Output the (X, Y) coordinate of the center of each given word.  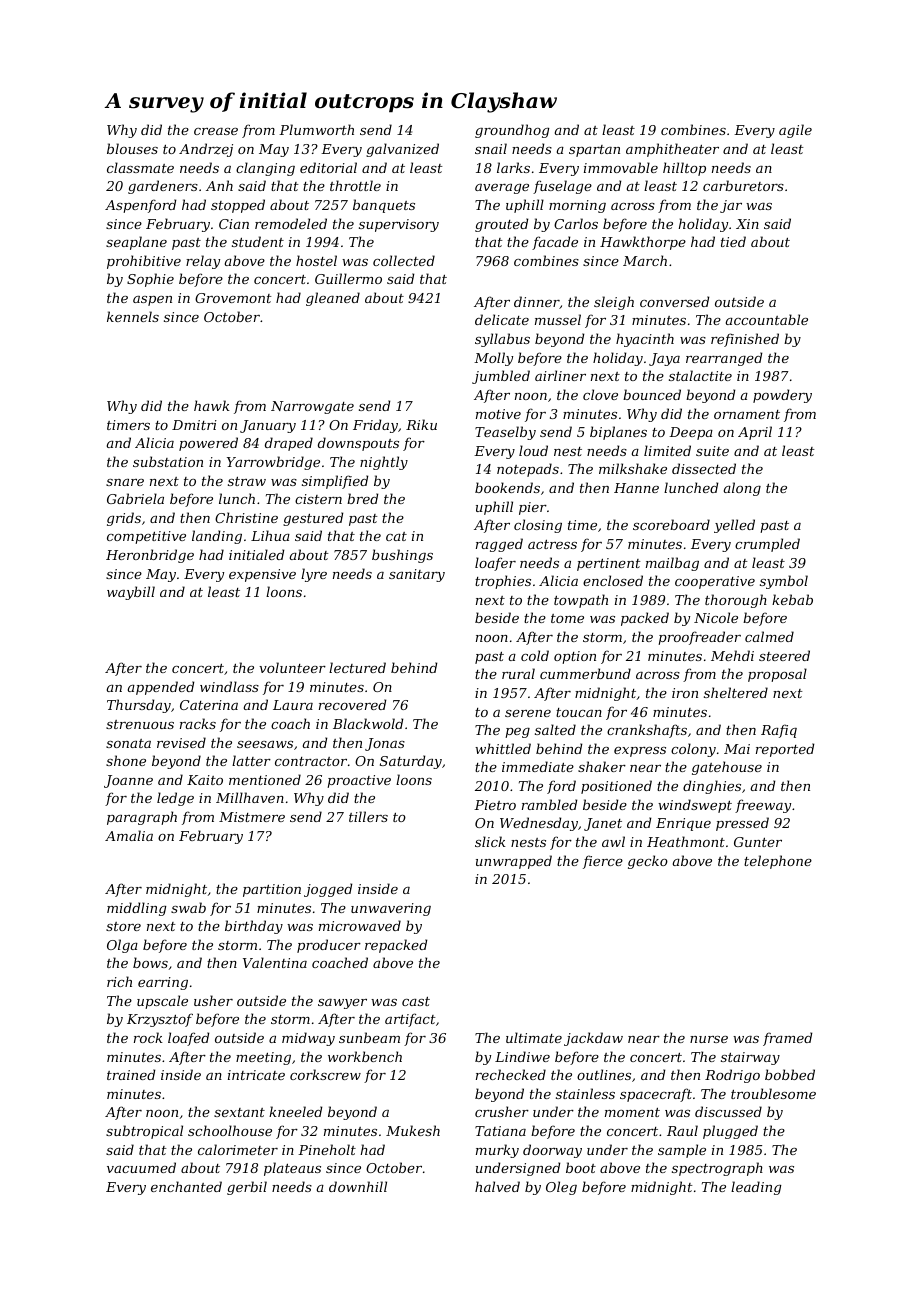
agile (795, 131)
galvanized (402, 150)
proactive (359, 781)
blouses (132, 148)
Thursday (139, 706)
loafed (188, 1039)
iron (685, 693)
